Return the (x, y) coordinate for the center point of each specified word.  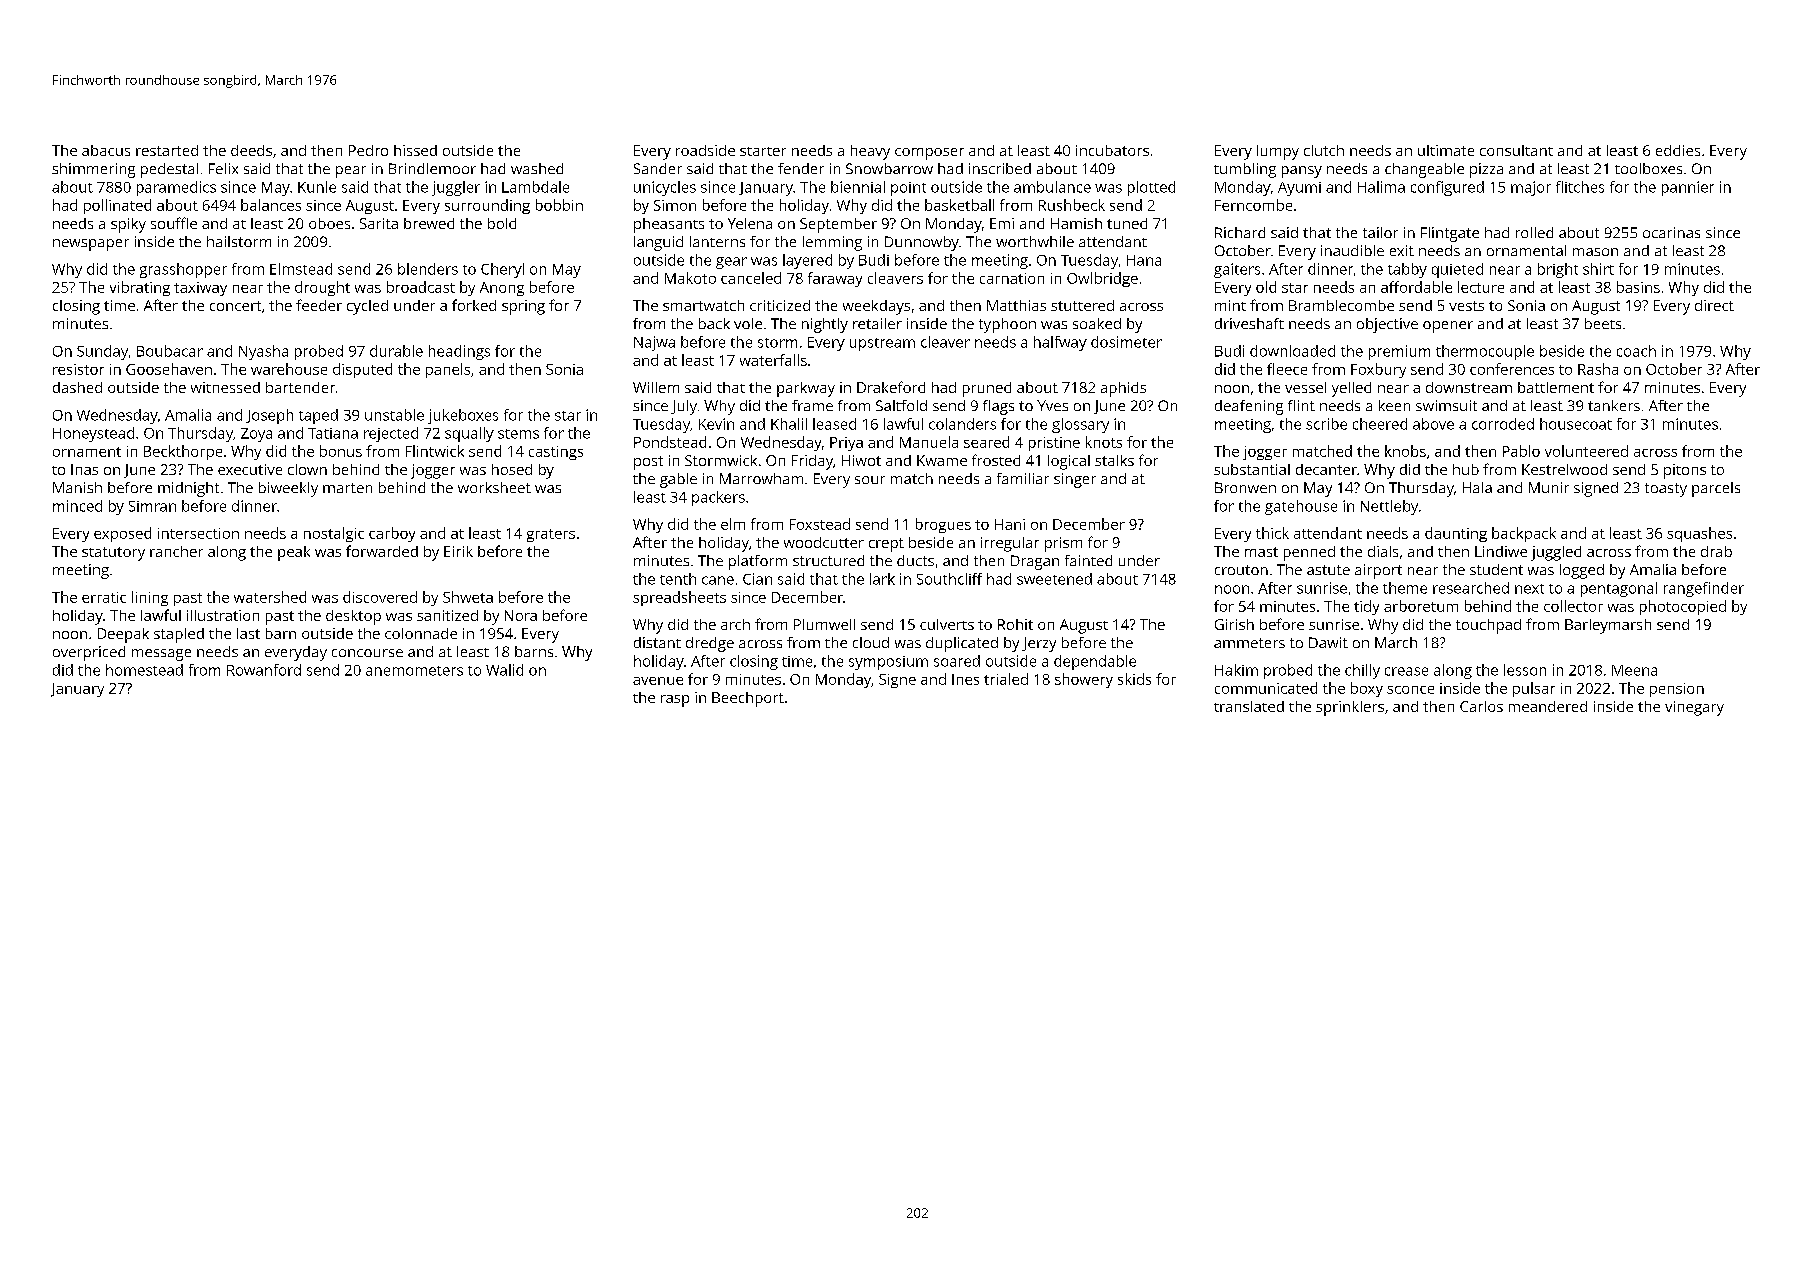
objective (1387, 325)
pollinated (117, 206)
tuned (1127, 223)
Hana (1144, 260)
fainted (1088, 560)
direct (1714, 305)
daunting (1456, 534)
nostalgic (334, 534)
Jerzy (1039, 644)
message (161, 655)
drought (322, 288)
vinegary (1694, 708)
